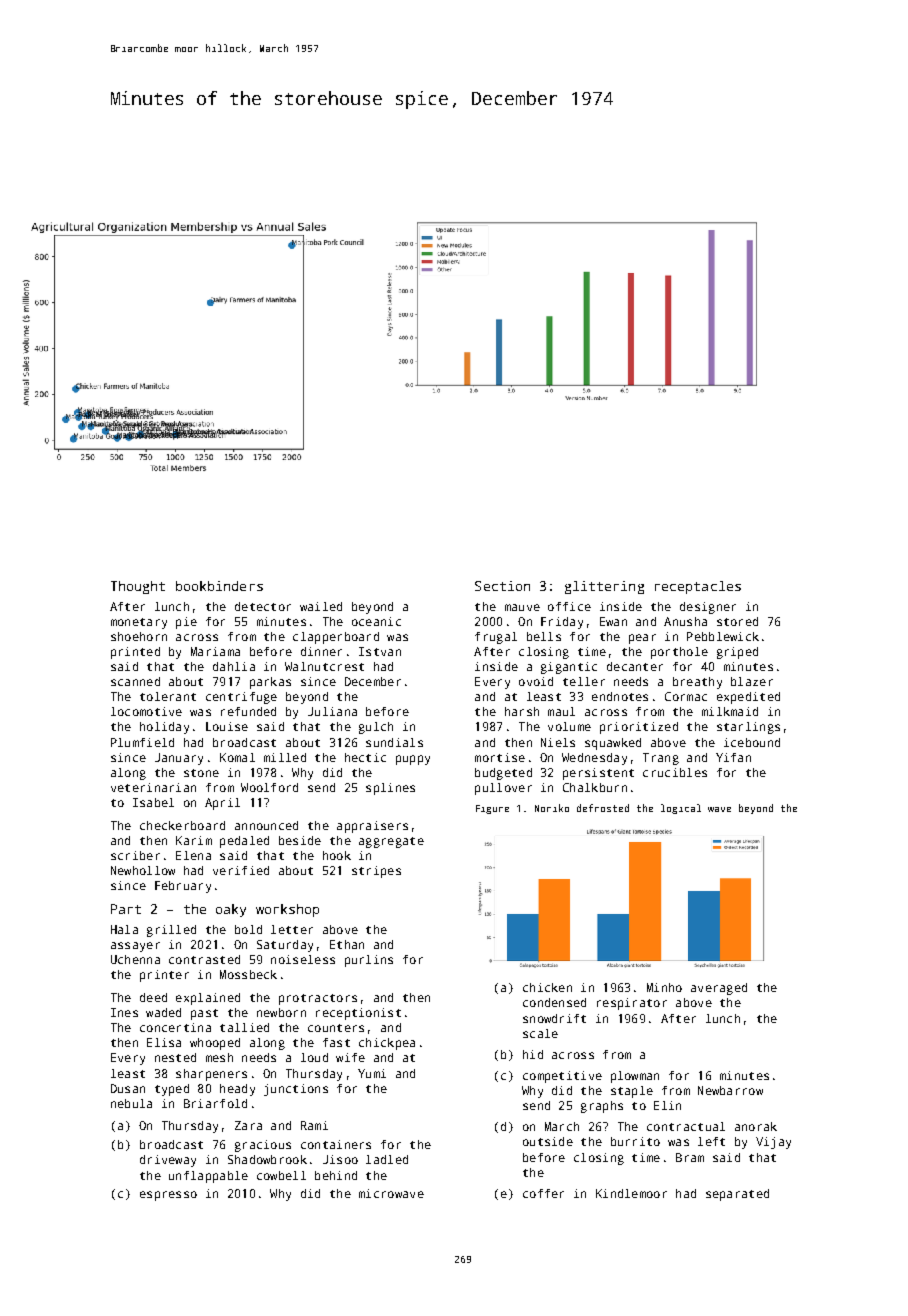 Image resolution: width=908 pixels, height=1316 pixels. Describe the element at coordinates (543, 1193) in the image. I see `coffer` at that location.
